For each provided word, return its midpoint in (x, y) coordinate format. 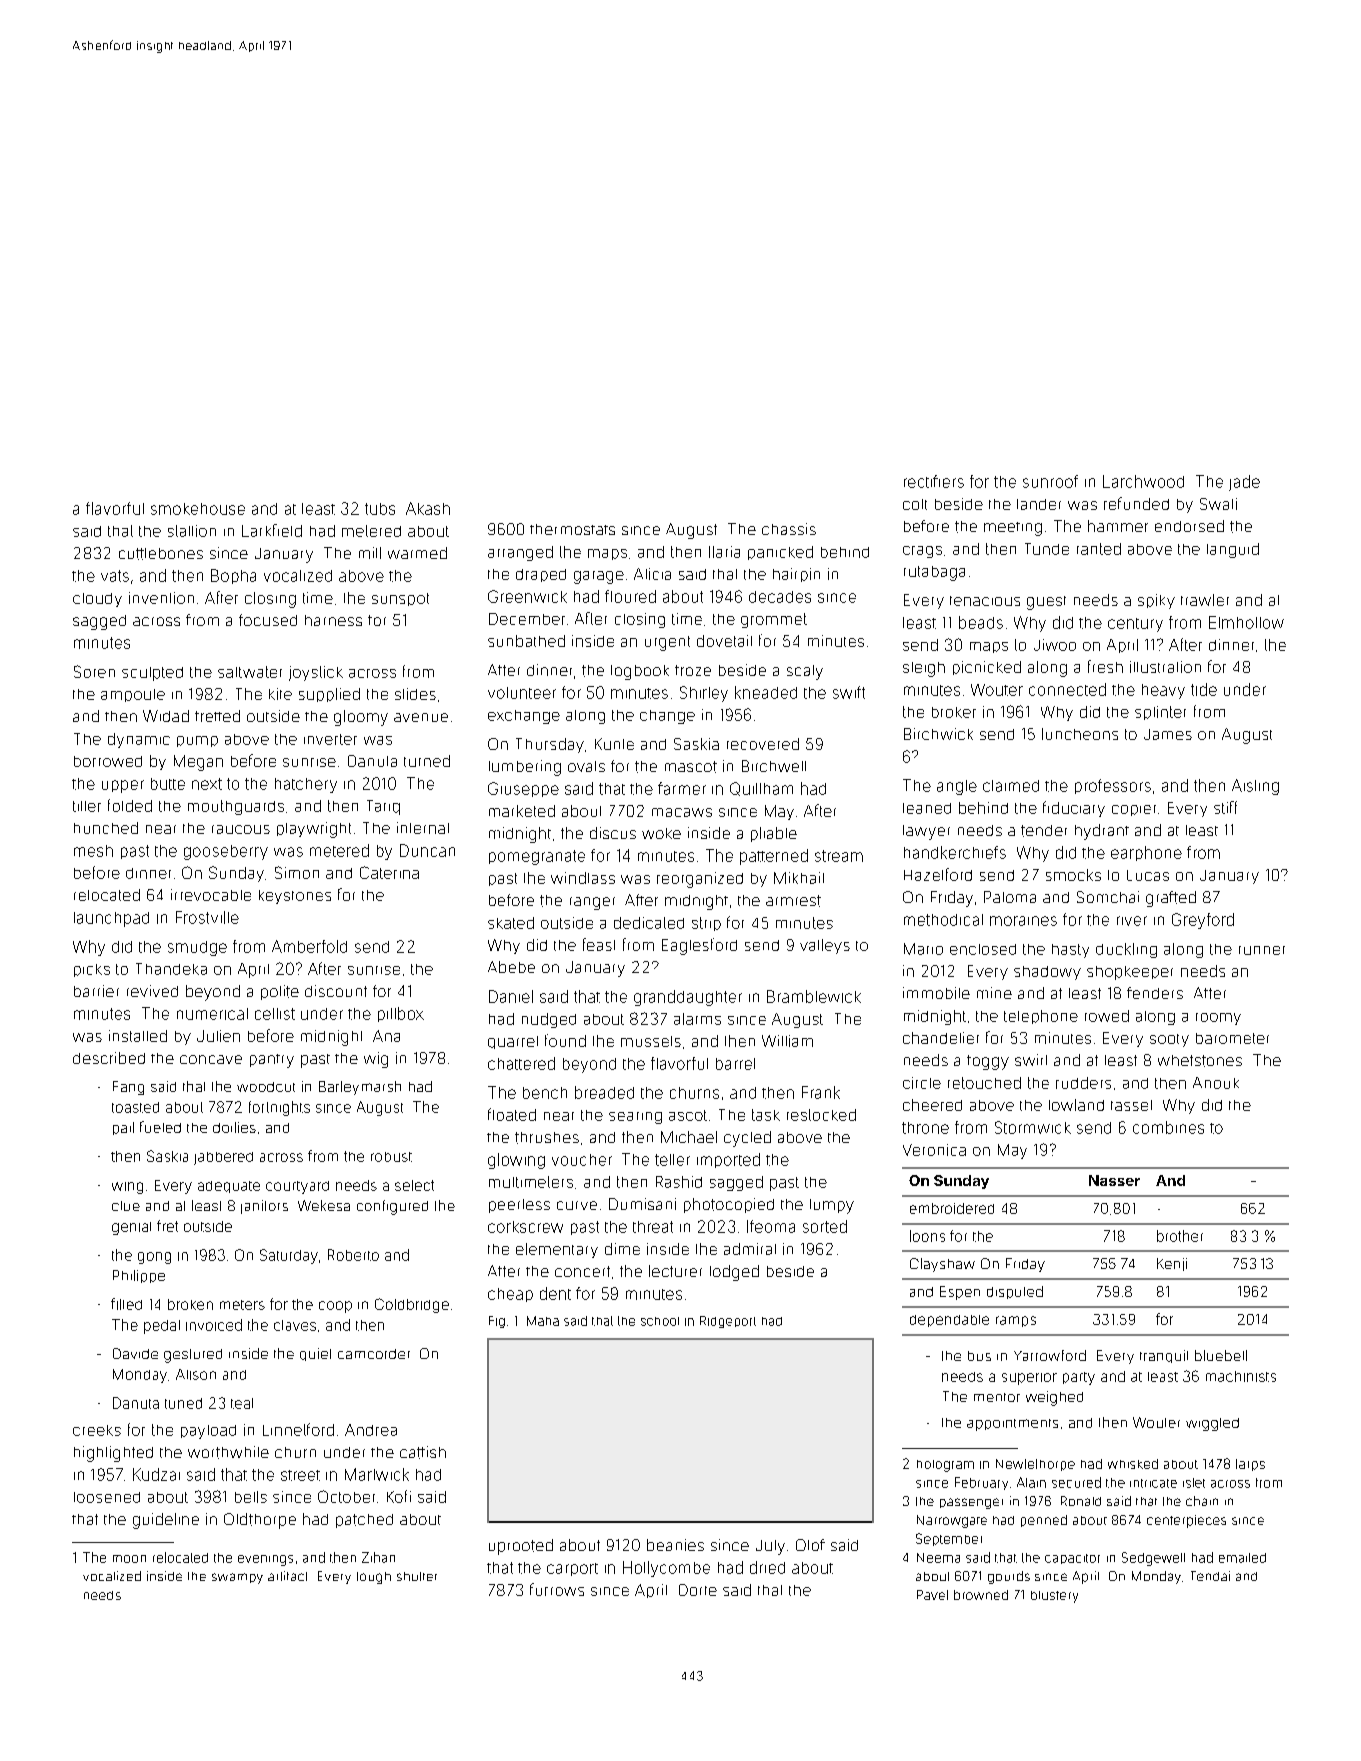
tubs (380, 509)
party (1079, 1378)
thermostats (572, 529)
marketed (522, 811)
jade (1244, 483)
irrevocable (211, 895)
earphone (1146, 853)
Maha (543, 1321)
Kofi (399, 1496)
